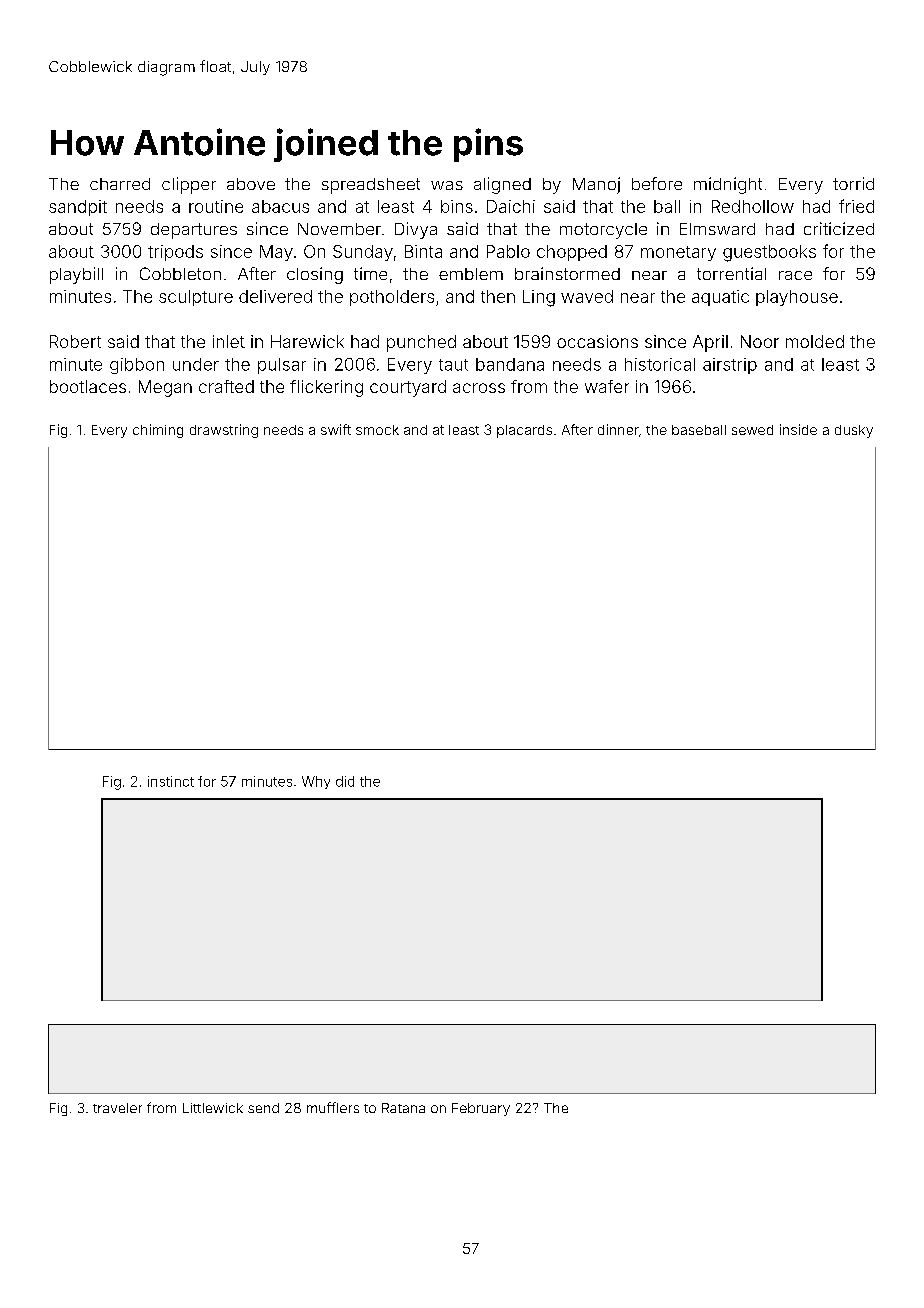  Describe the element at coordinates (371, 186) in the screenshot. I see `spreadsheet` at that location.
